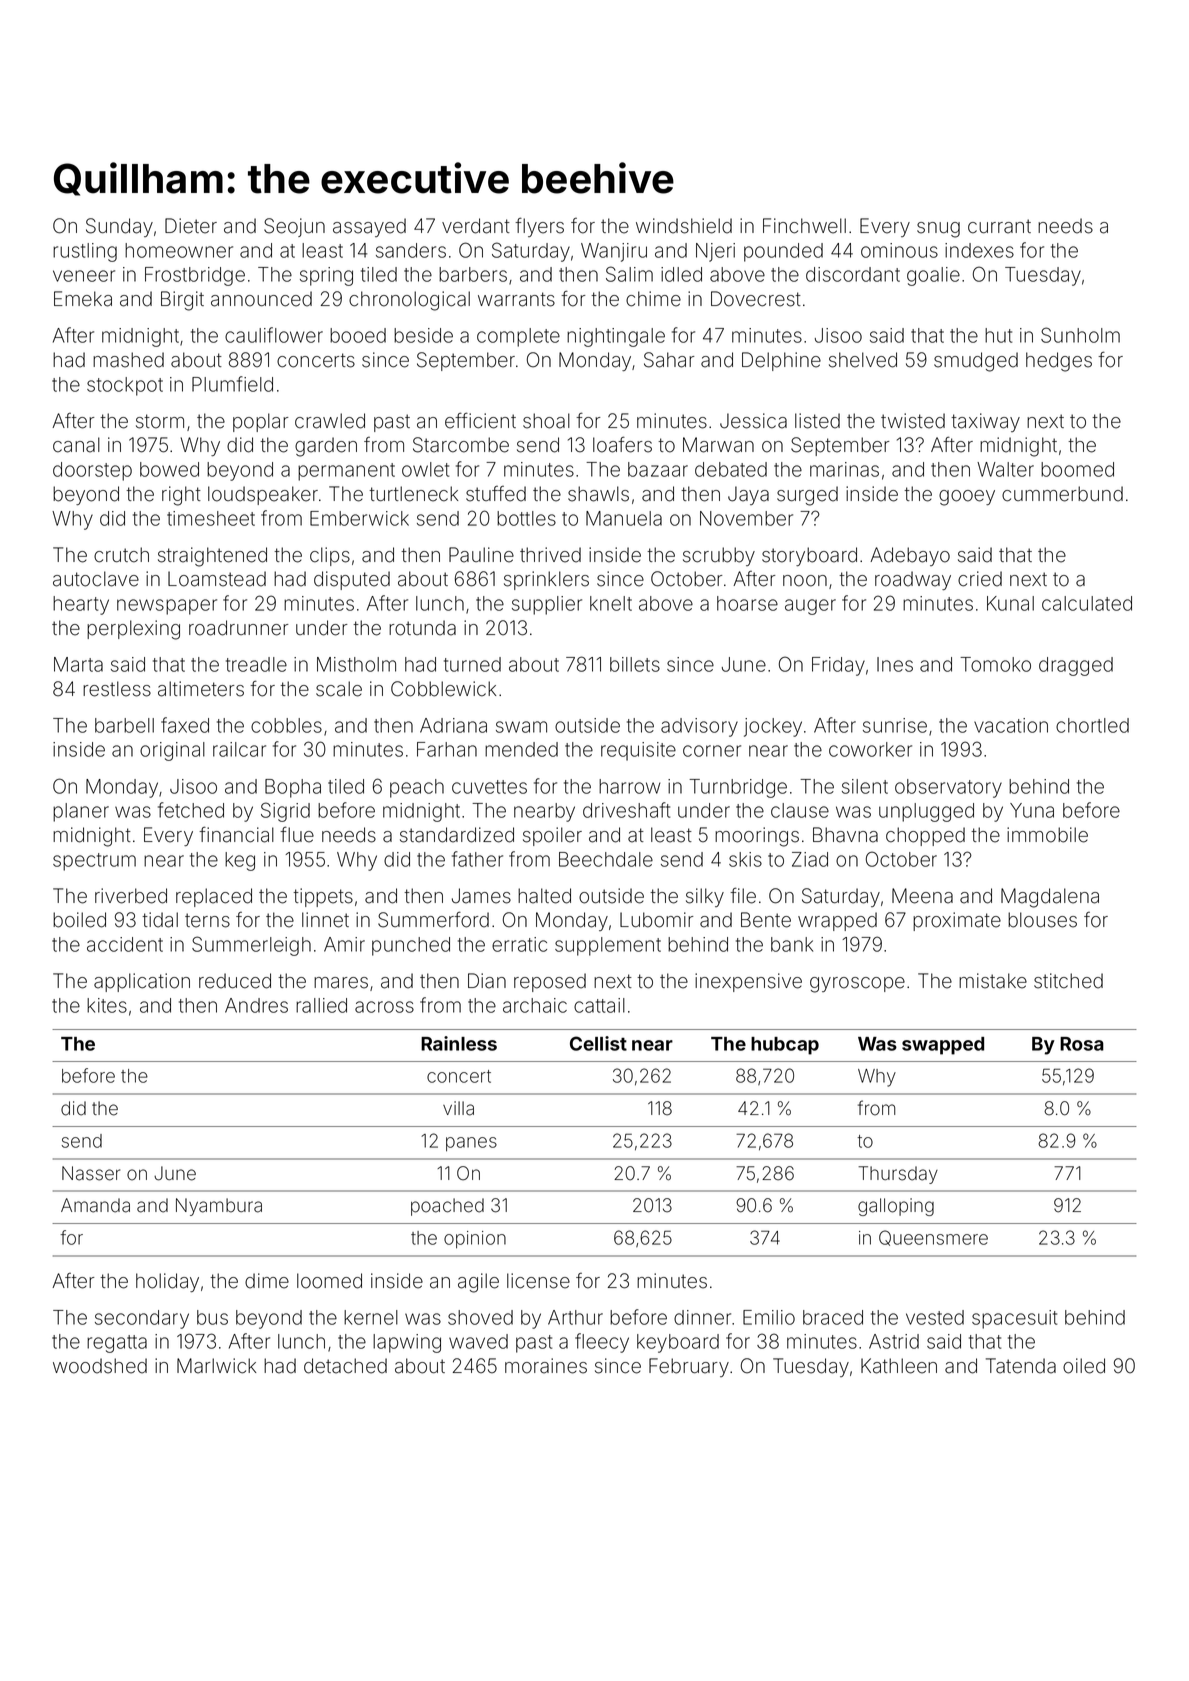 This page has height=1681, width=1189. I want to click on currant, so click(999, 226).
